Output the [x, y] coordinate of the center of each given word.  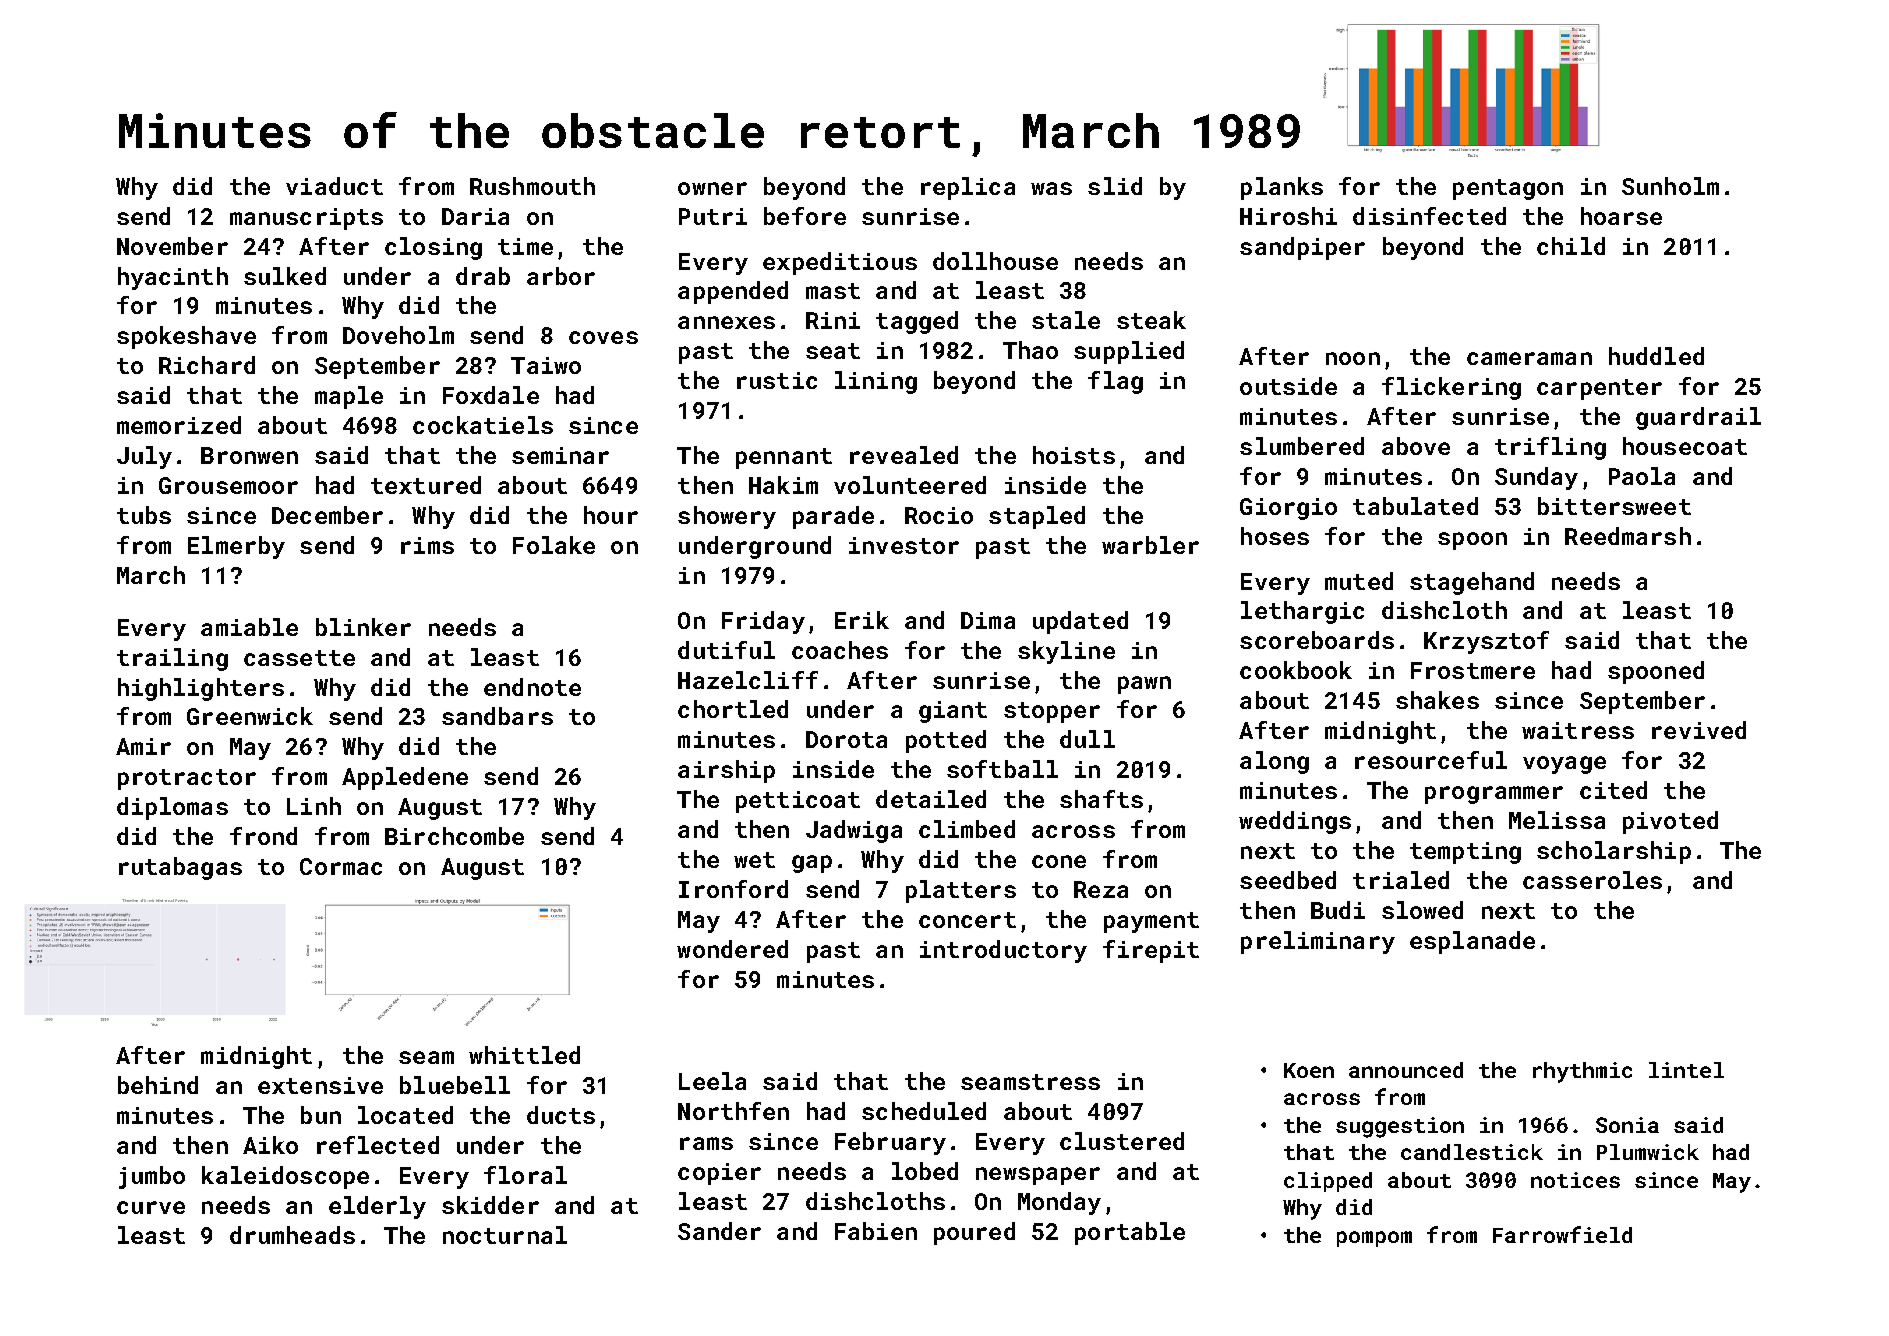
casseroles [1592, 880]
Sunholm [1670, 186]
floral [525, 1175]
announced [1406, 1070]
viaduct [334, 186]
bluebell [455, 1085]
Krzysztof [1486, 642]
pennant [784, 458]
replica [968, 188]
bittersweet [1614, 506]
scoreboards [1317, 640]
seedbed [1288, 880]
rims [427, 545]
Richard [207, 365]
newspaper [1038, 1176]
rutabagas [180, 868]
